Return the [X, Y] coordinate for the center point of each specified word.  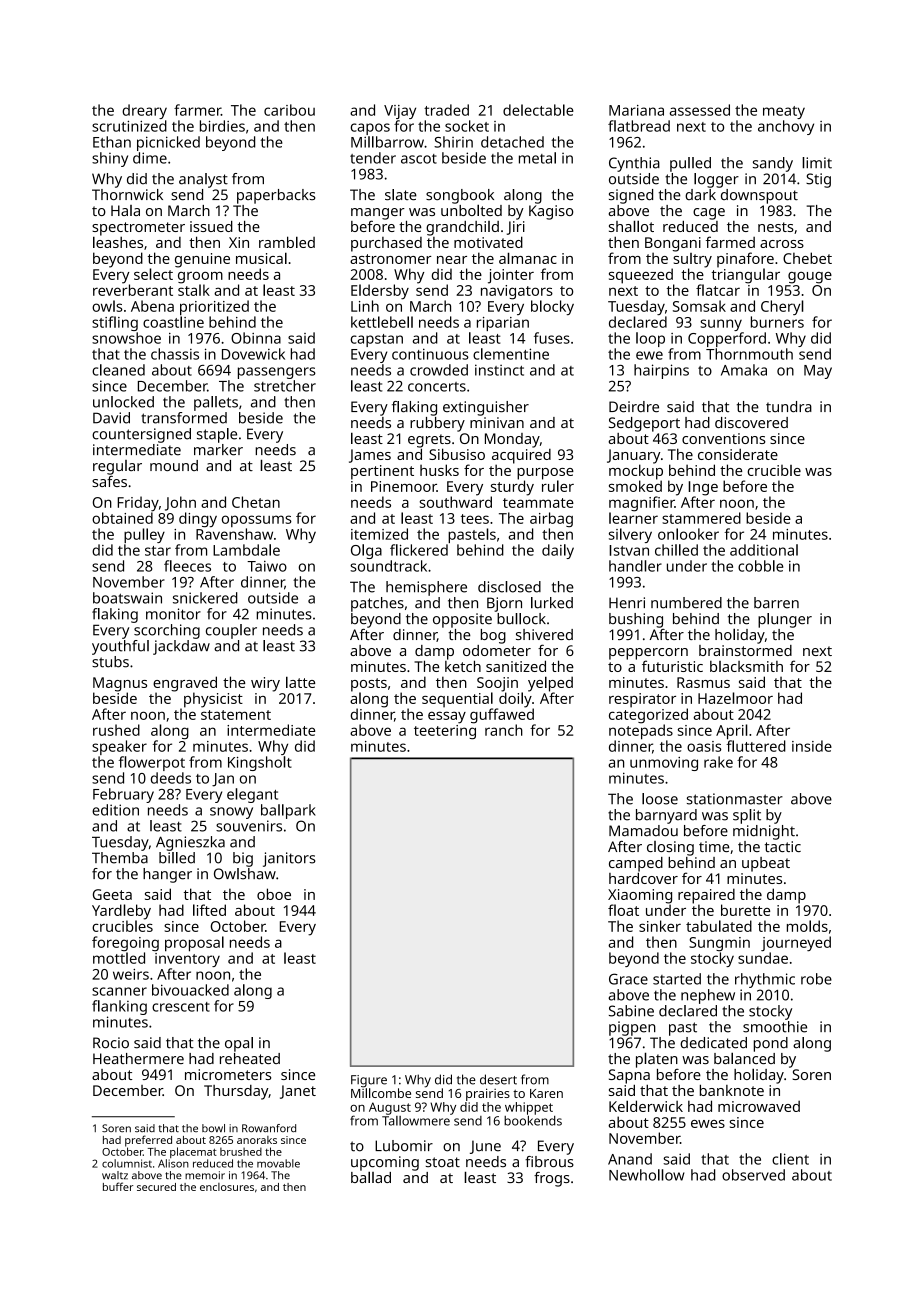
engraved [185, 684]
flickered [419, 550]
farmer [197, 110]
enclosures [227, 1187]
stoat [443, 1162]
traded [446, 110]
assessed [699, 110]
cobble [760, 566]
